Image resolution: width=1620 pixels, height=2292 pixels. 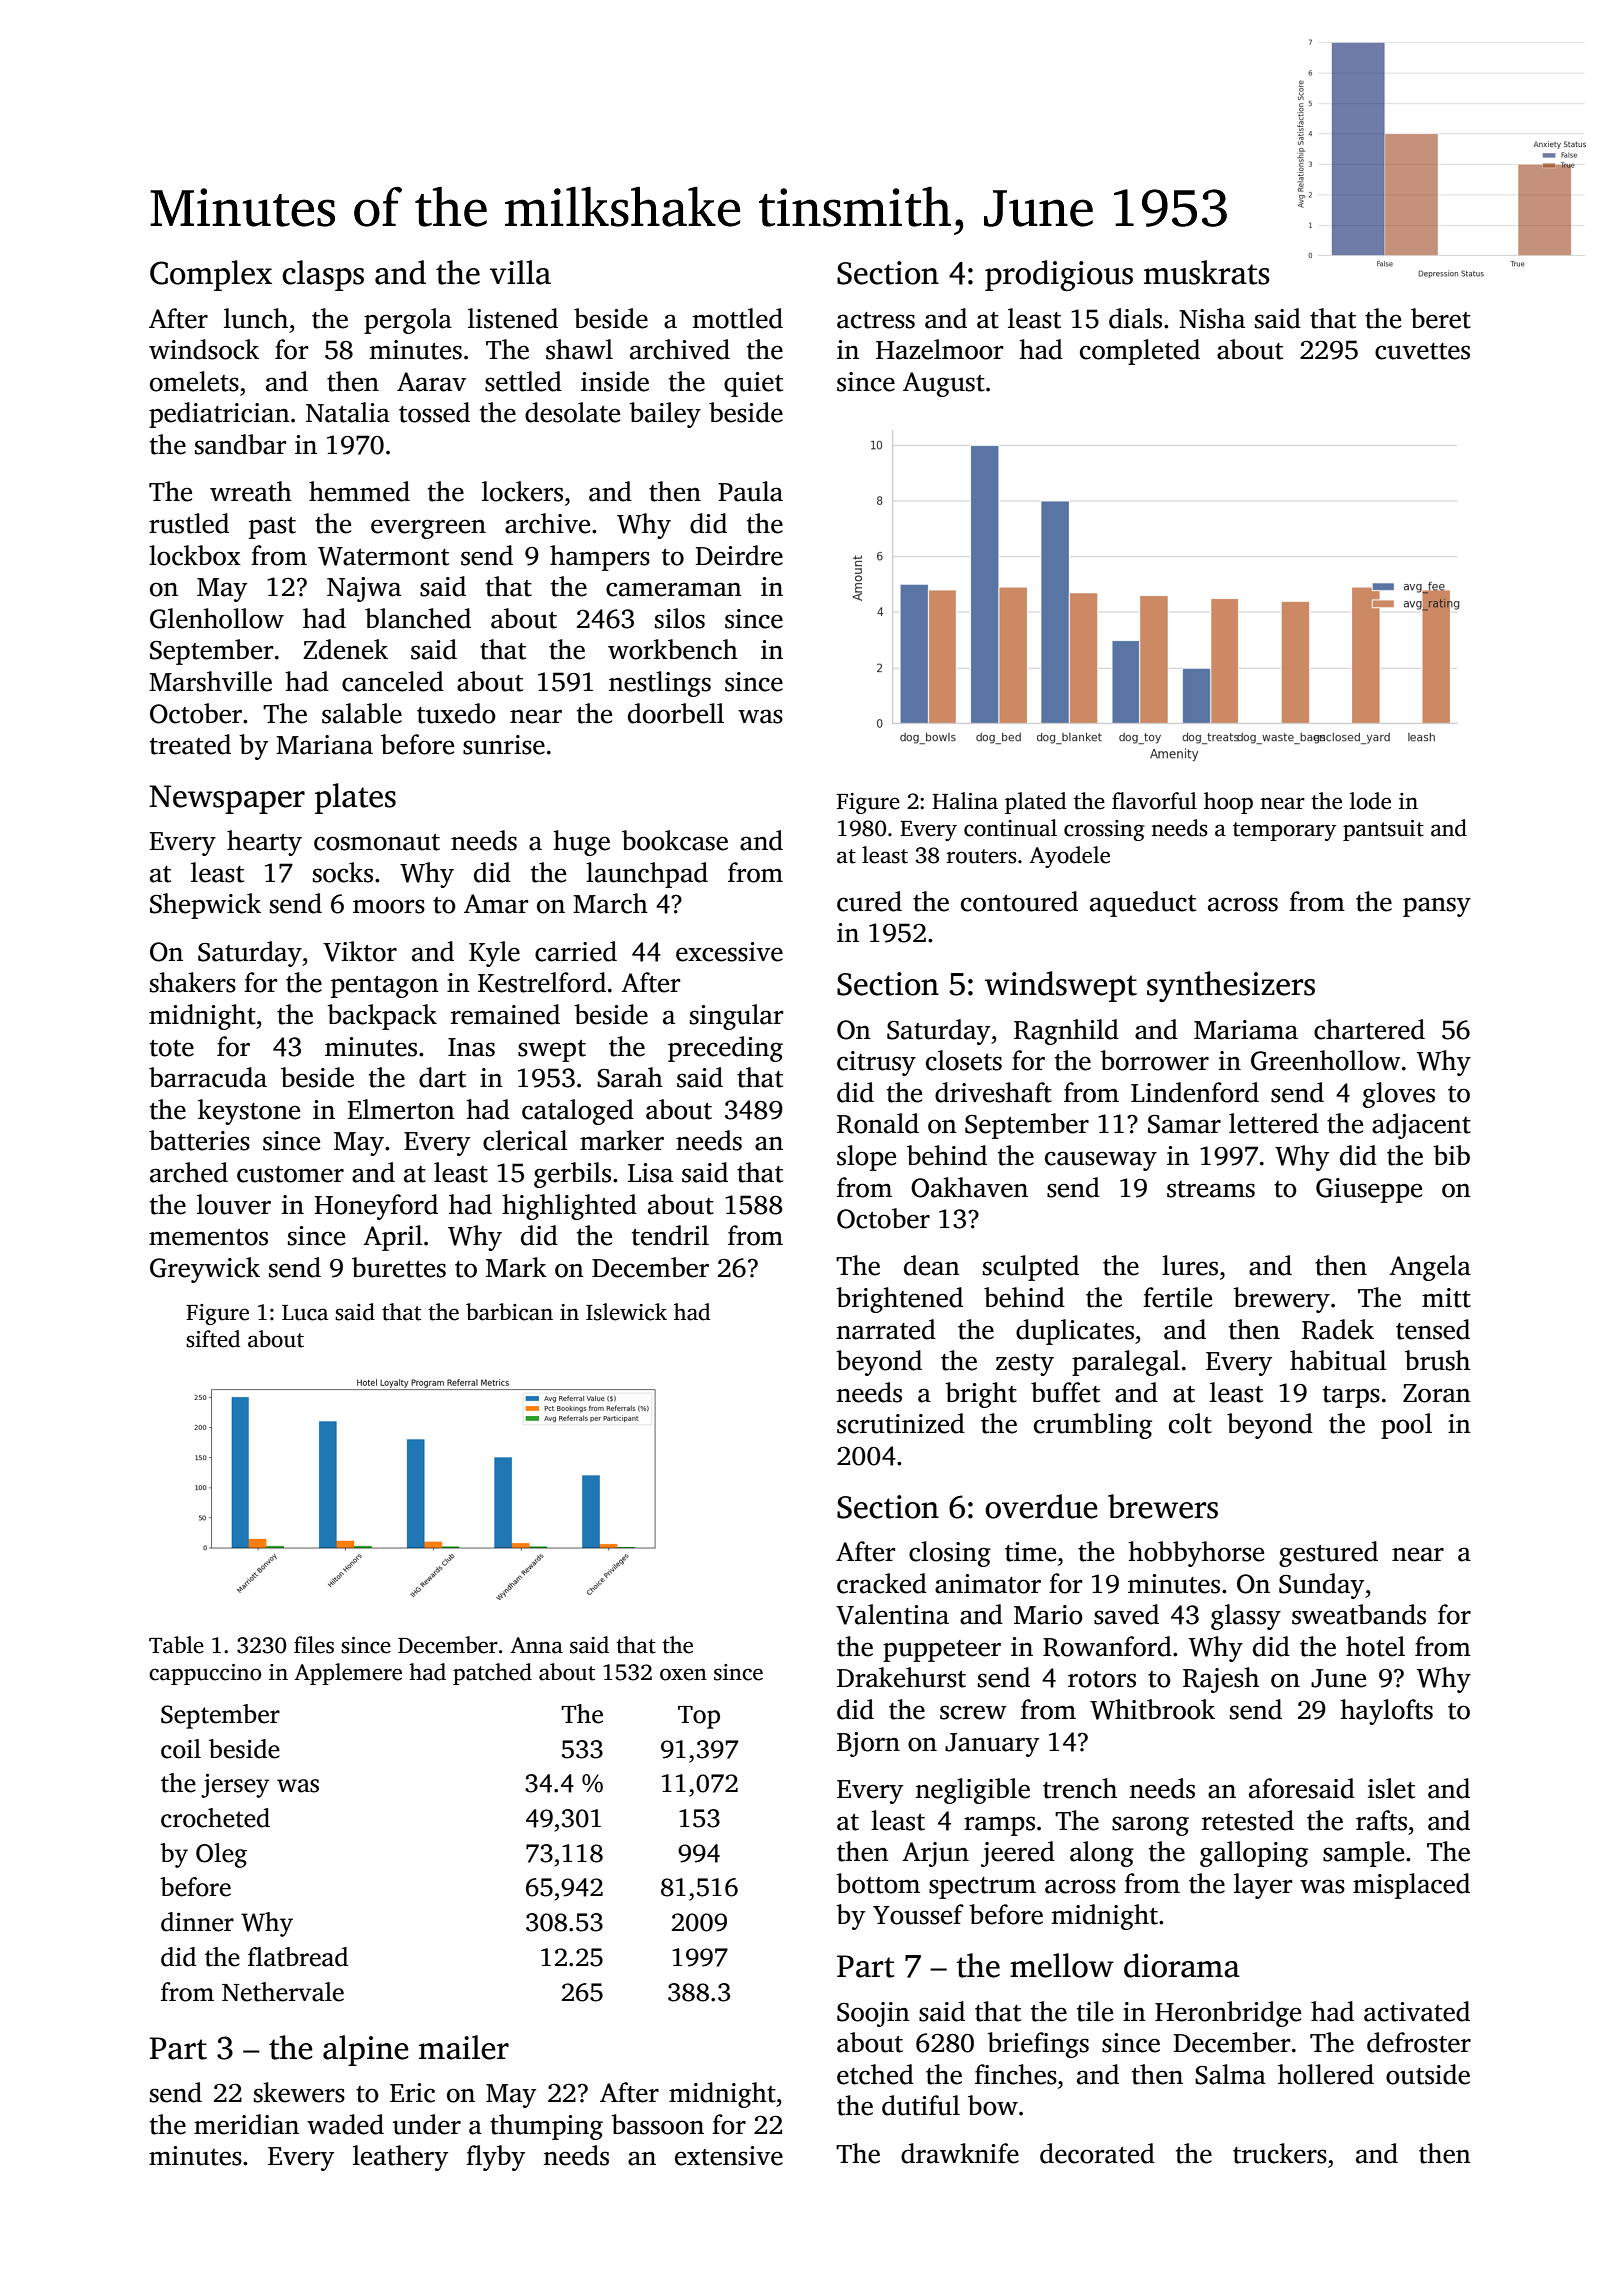 I want to click on bookcase, so click(x=675, y=840).
